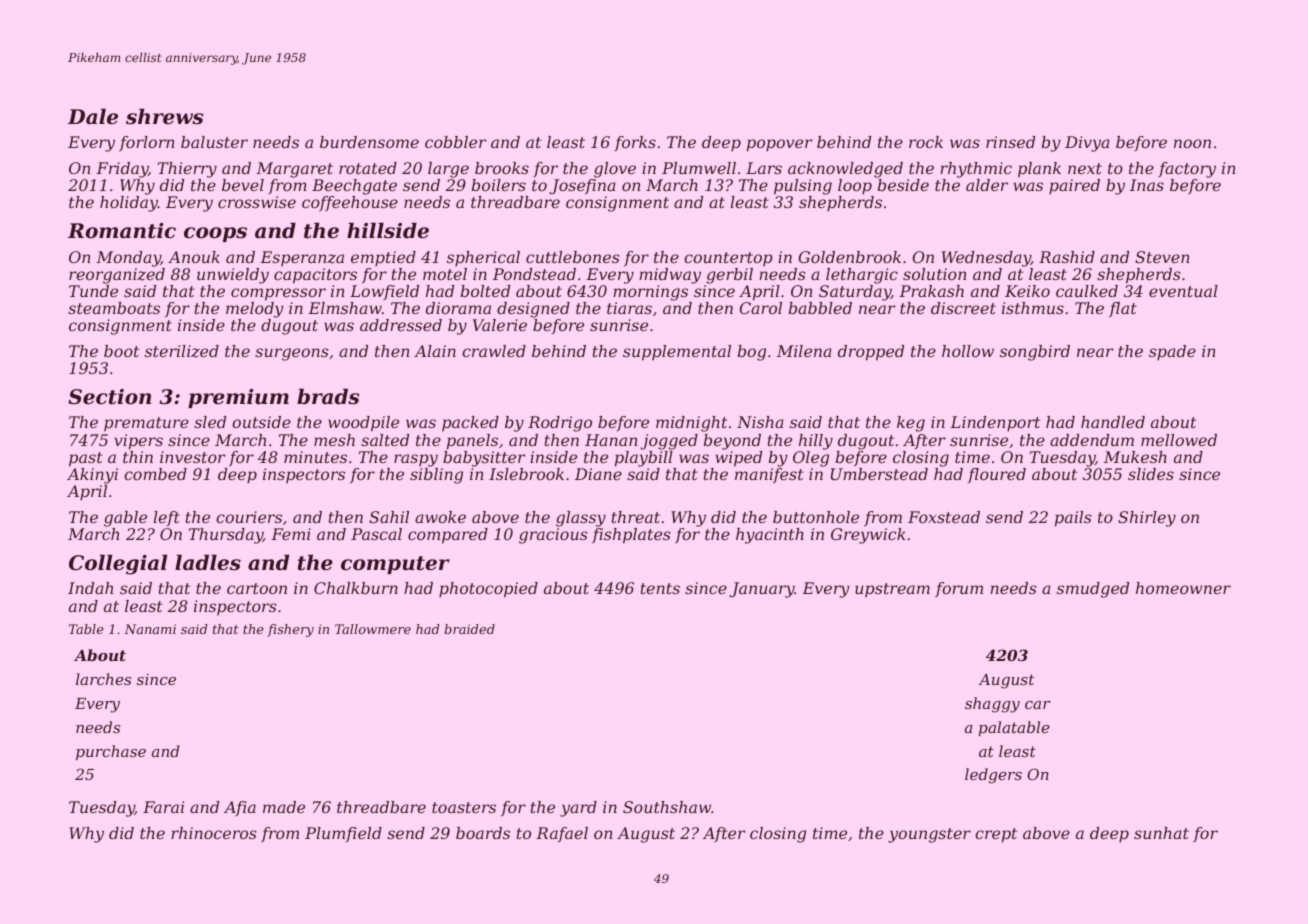 This document has width=1308, height=924. Describe the element at coordinates (243, 185) in the document. I see `bevel` at that location.
